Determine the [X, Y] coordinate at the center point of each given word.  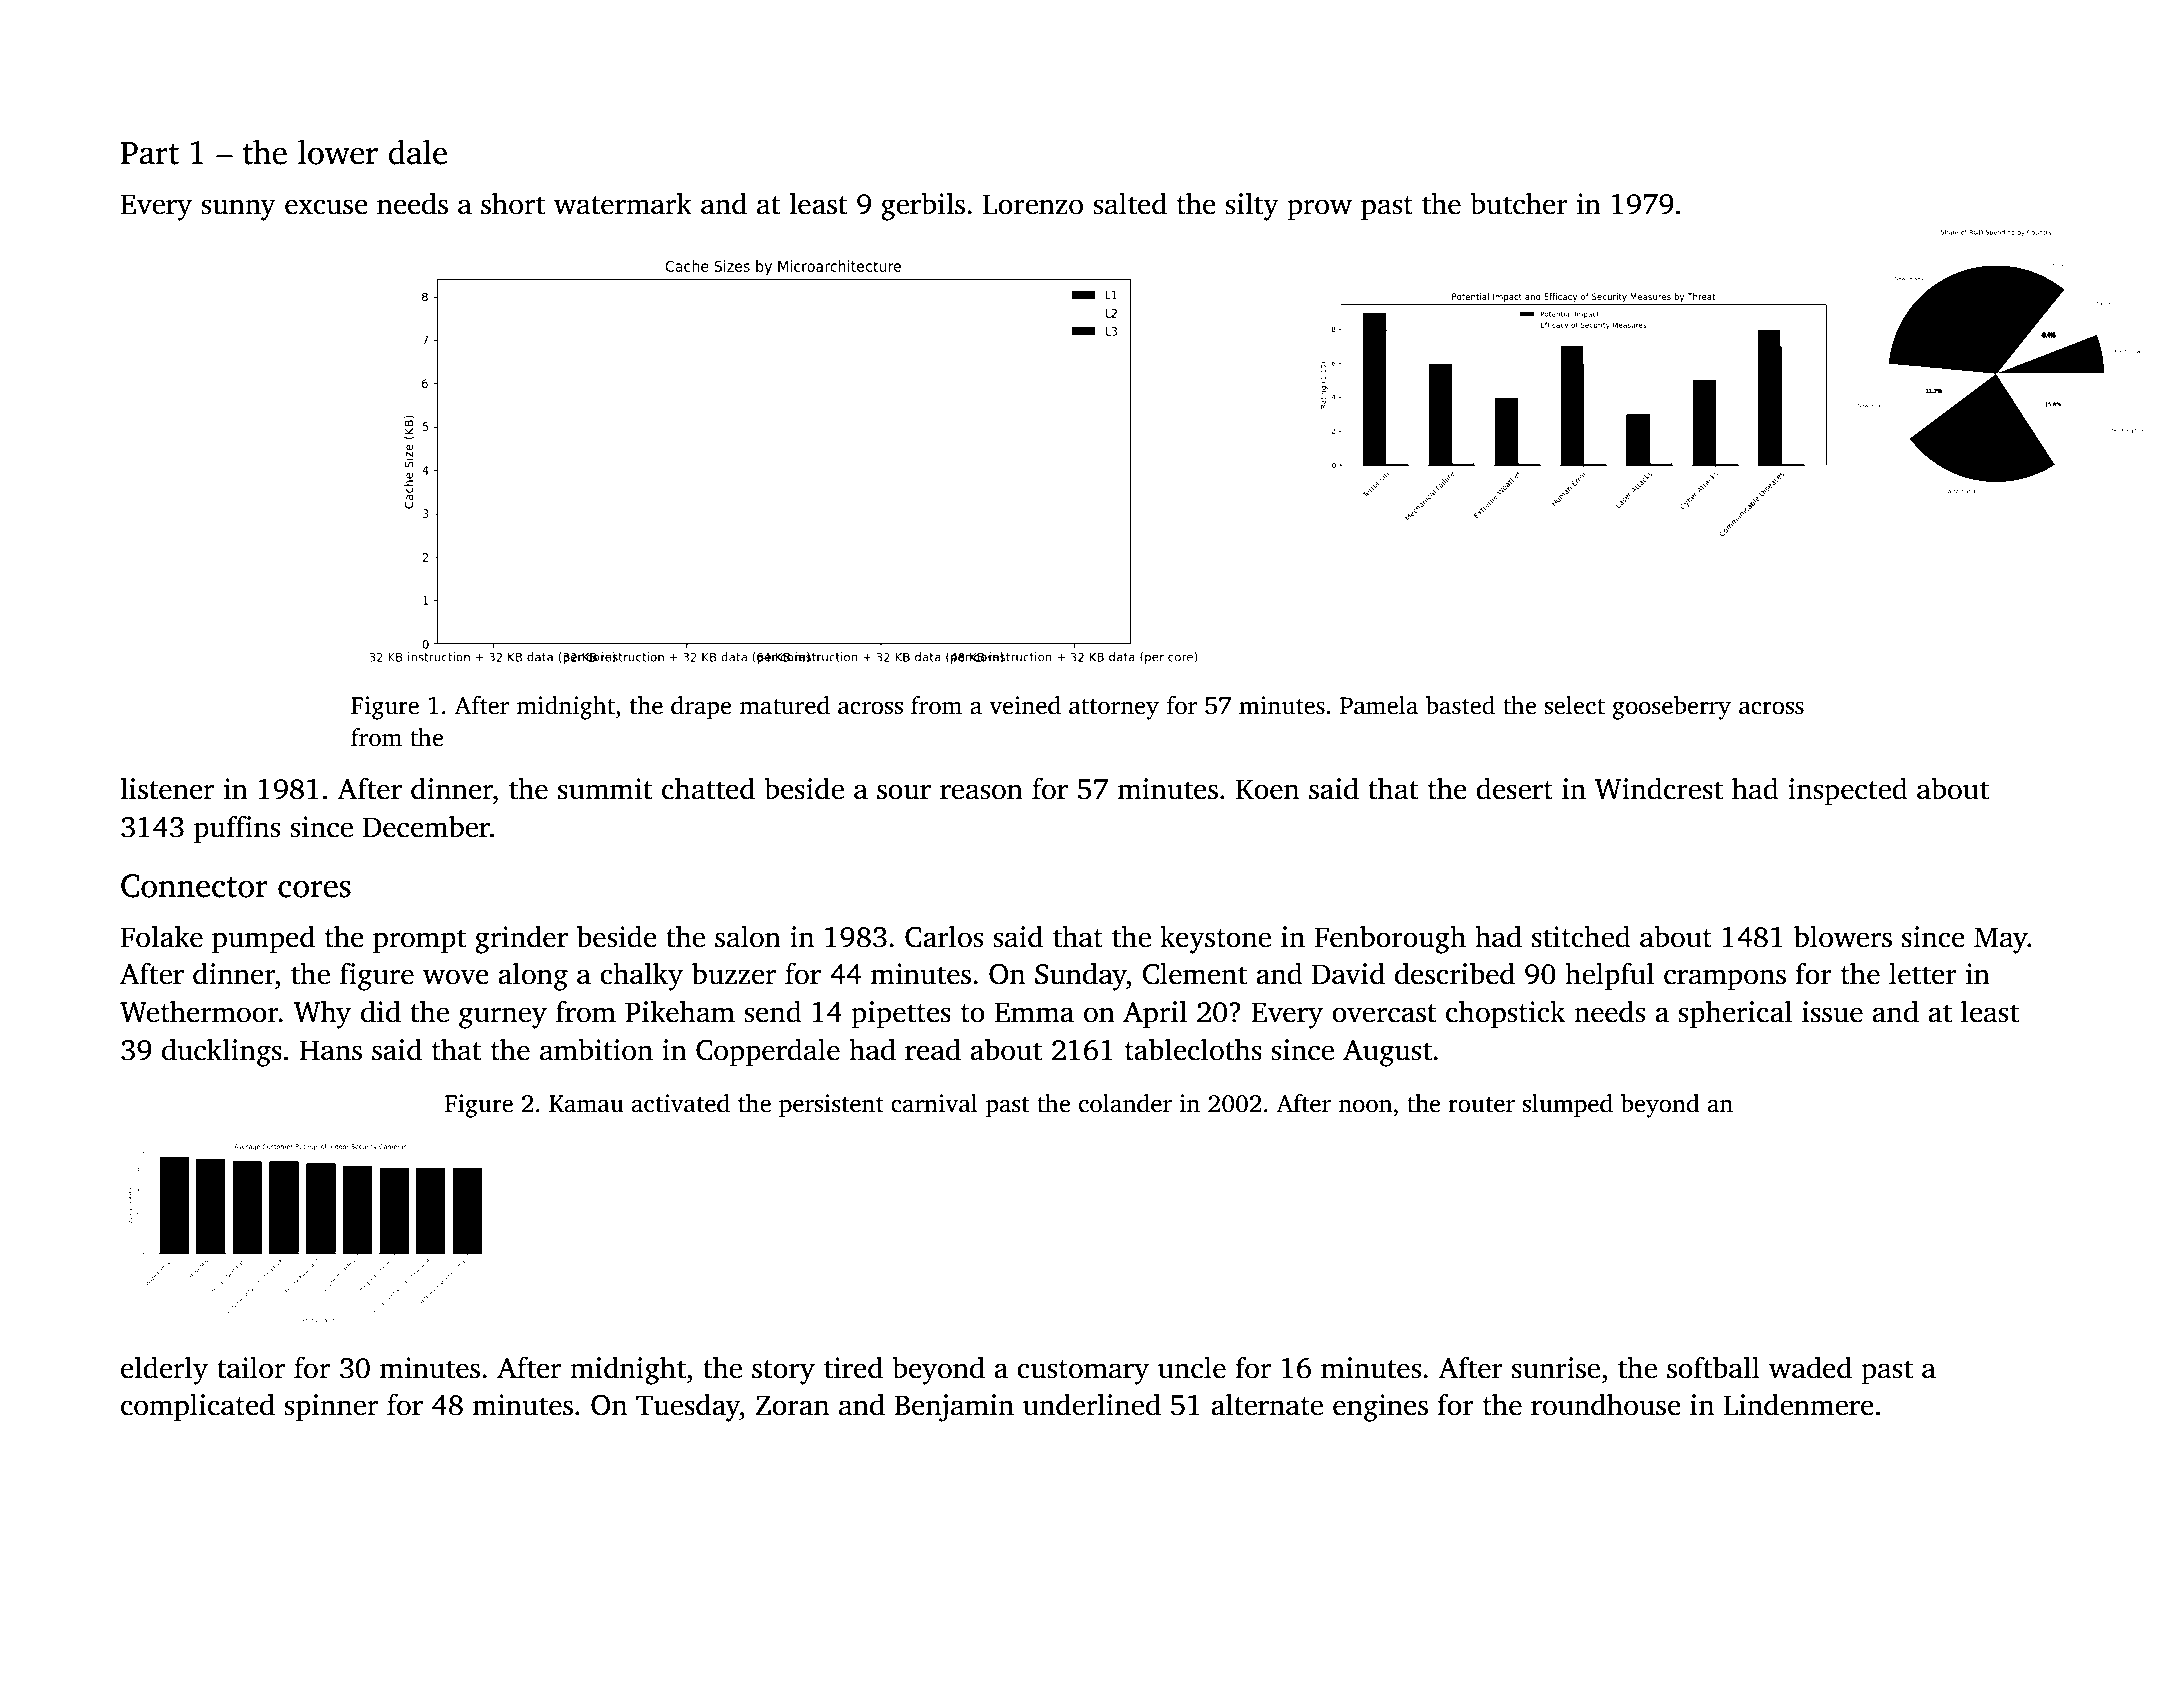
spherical [1735, 1014]
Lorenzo [1033, 204]
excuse [326, 207]
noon [1365, 1106]
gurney [503, 1018]
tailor [251, 1367]
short [513, 203]
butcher [1519, 203]
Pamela [1379, 705]
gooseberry [1672, 708]
